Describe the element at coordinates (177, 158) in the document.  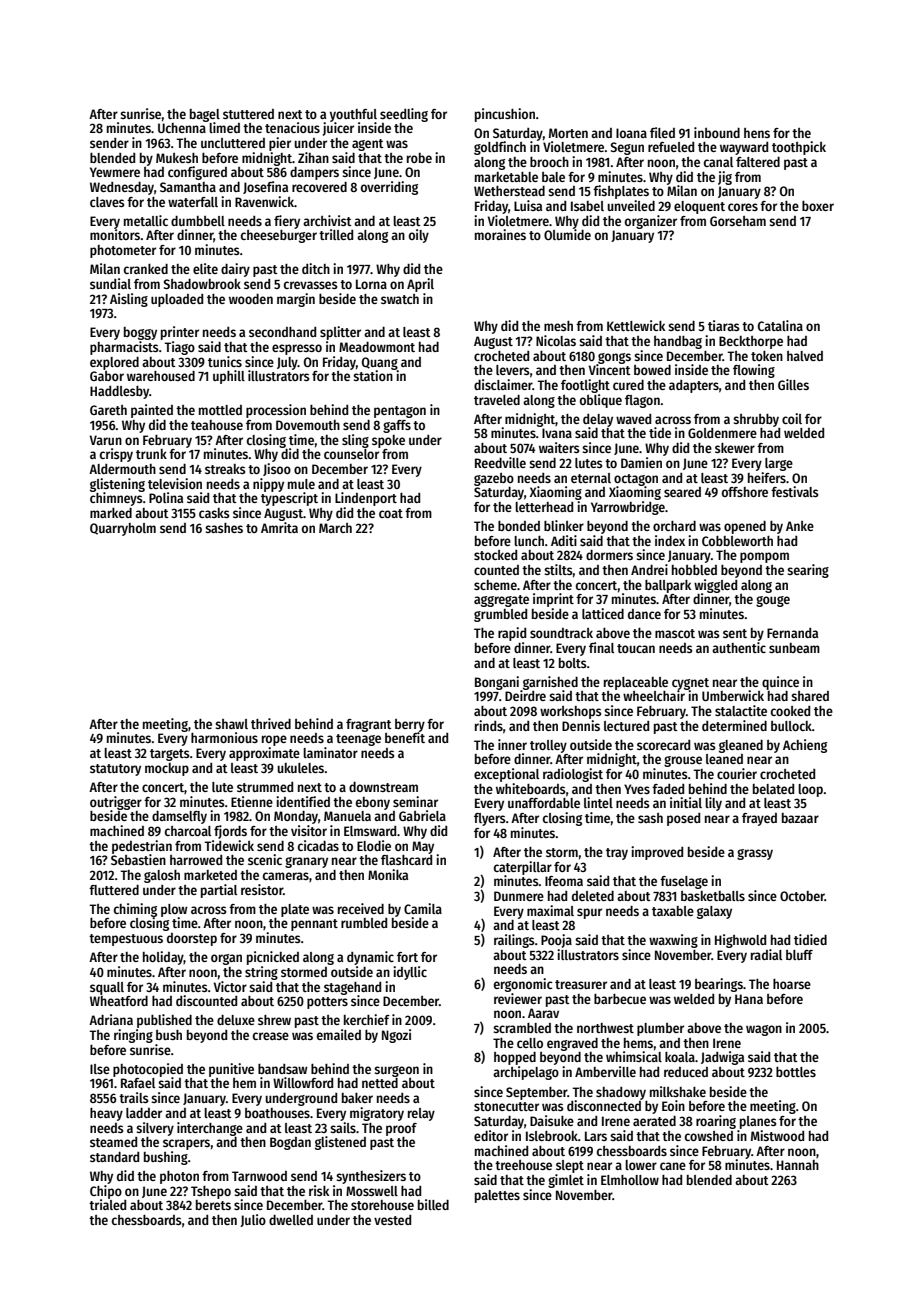
I see `Mukesh` at that location.
